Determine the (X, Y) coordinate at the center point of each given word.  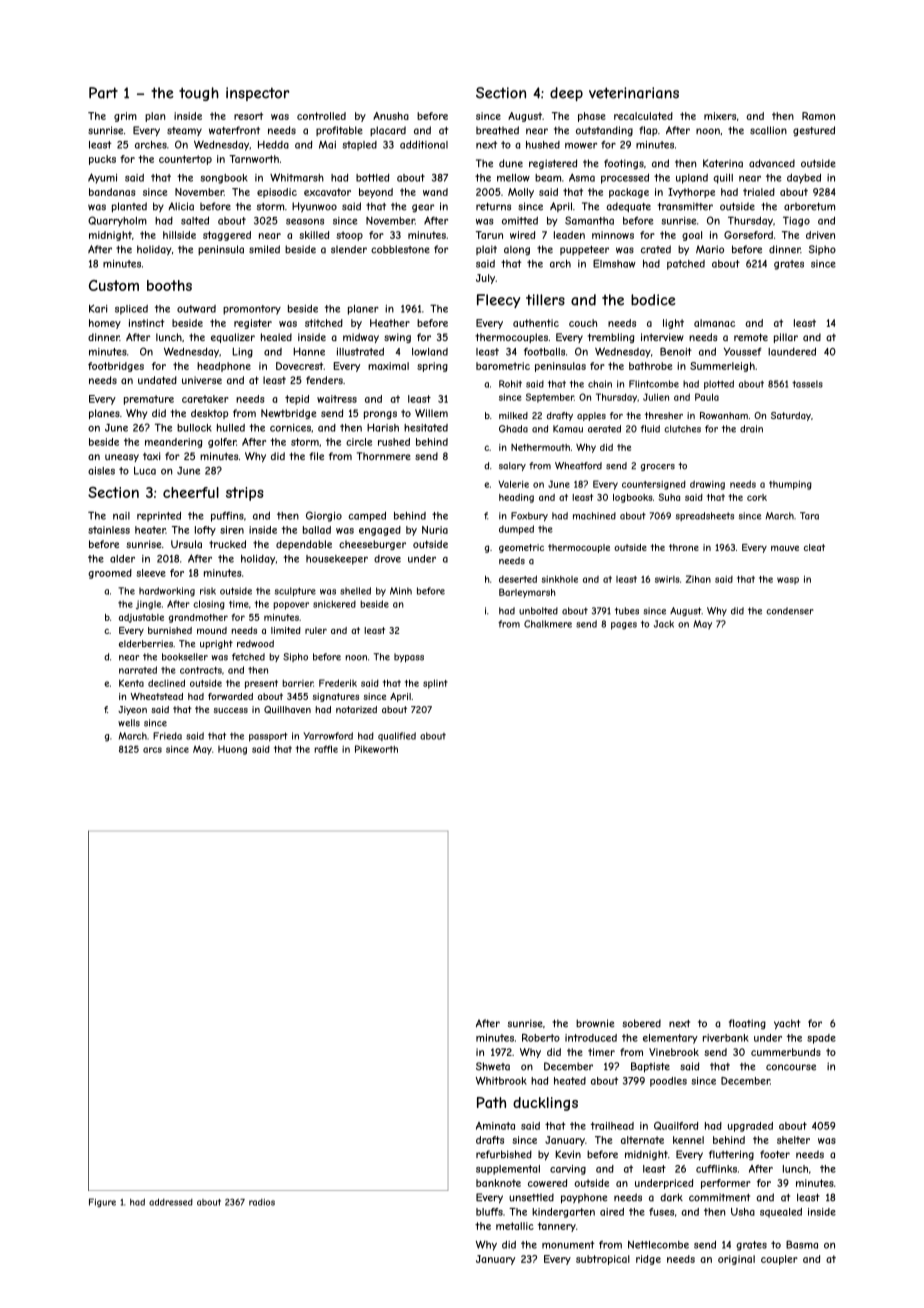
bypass (409, 657)
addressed (171, 1202)
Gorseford (748, 235)
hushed (543, 145)
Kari (98, 308)
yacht (787, 1024)
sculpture (295, 592)
